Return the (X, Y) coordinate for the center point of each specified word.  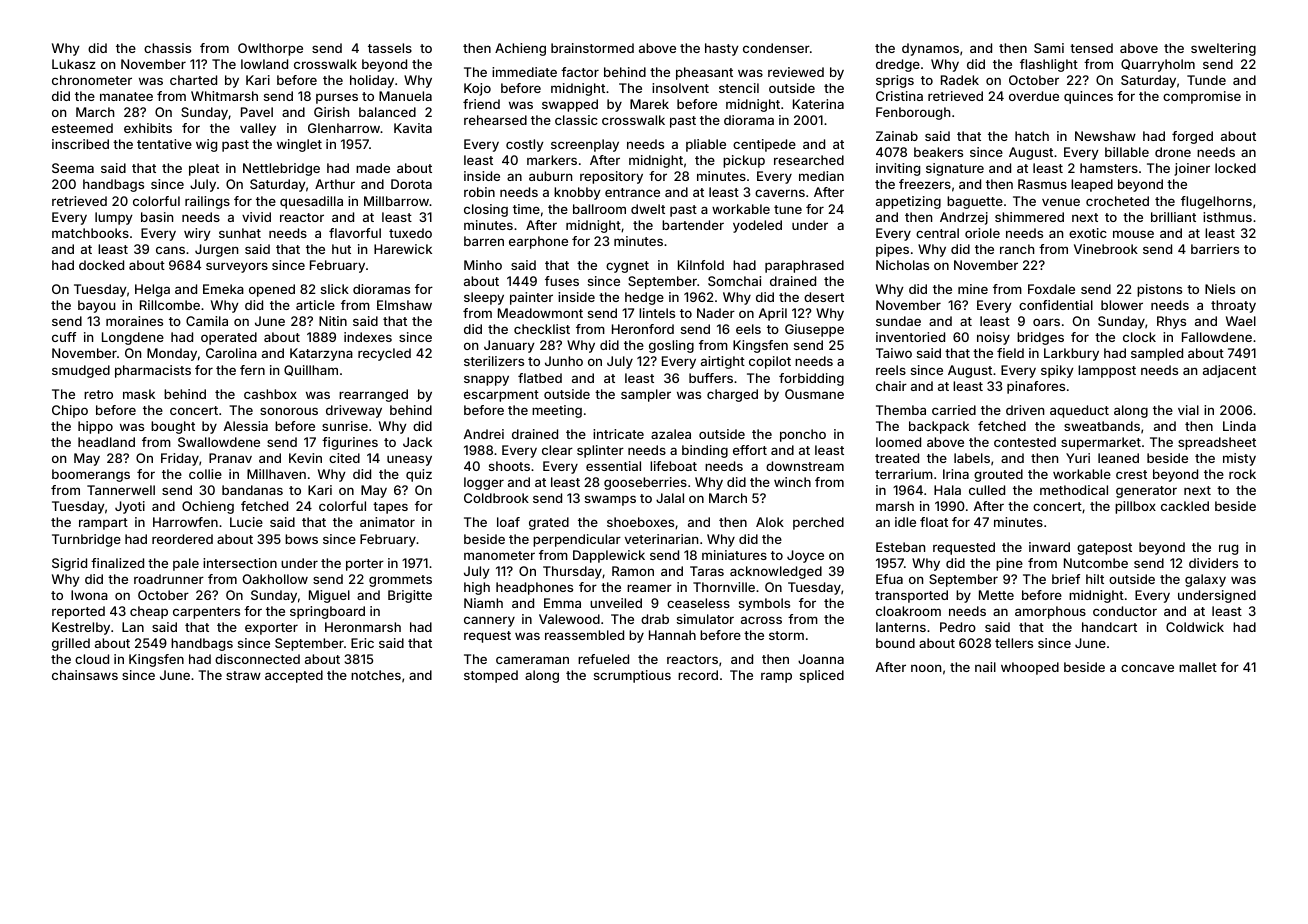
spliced (822, 676)
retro (98, 394)
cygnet (627, 267)
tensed (1091, 48)
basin (157, 217)
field (1010, 353)
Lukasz (74, 64)
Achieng (520, 49)
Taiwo (894, 353)
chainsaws (85, 675)
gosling (671, 346)
